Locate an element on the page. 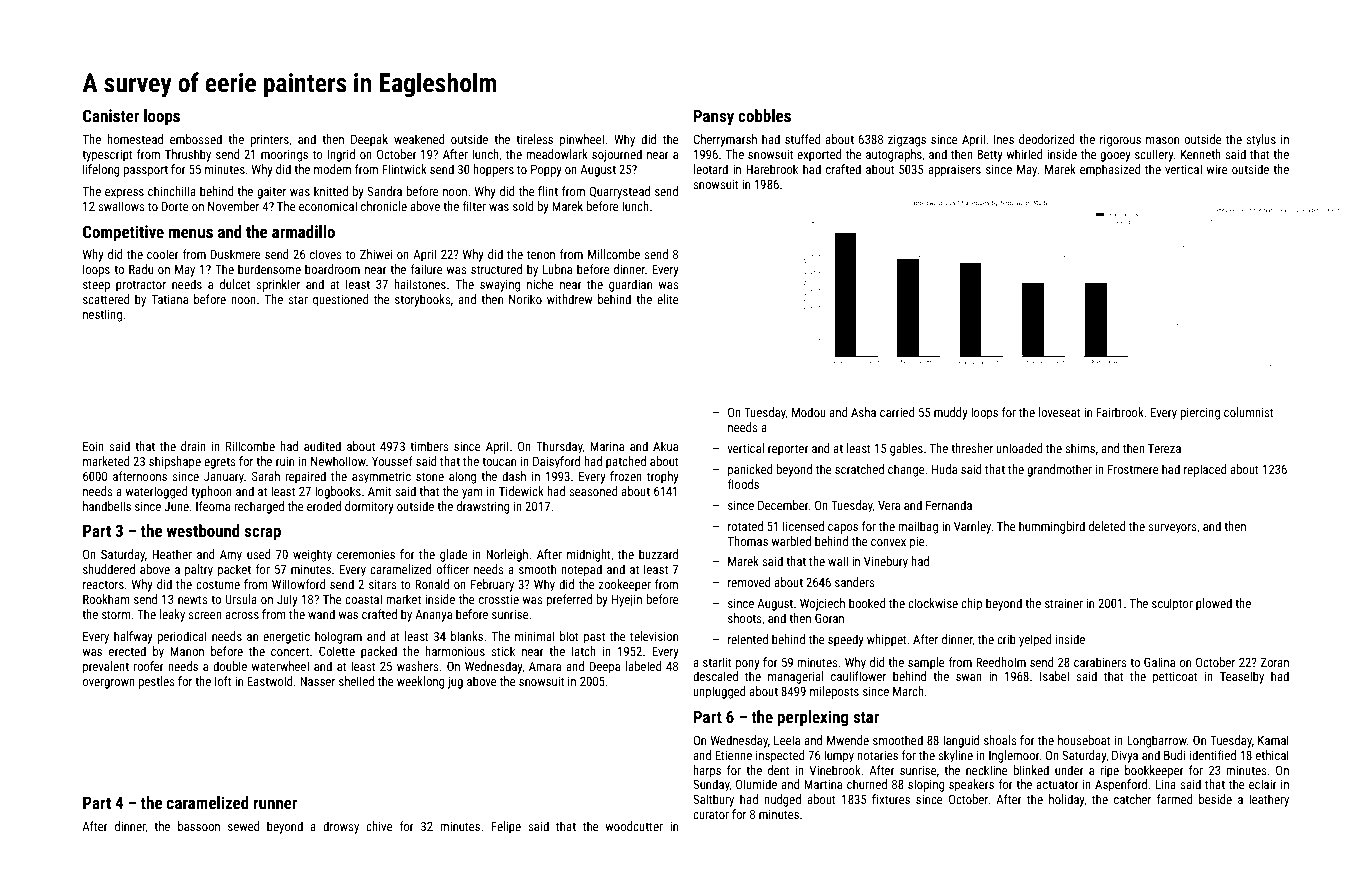 The width and height of the image is (1372, 887). holiday is located at coordinates (1067, 800).
